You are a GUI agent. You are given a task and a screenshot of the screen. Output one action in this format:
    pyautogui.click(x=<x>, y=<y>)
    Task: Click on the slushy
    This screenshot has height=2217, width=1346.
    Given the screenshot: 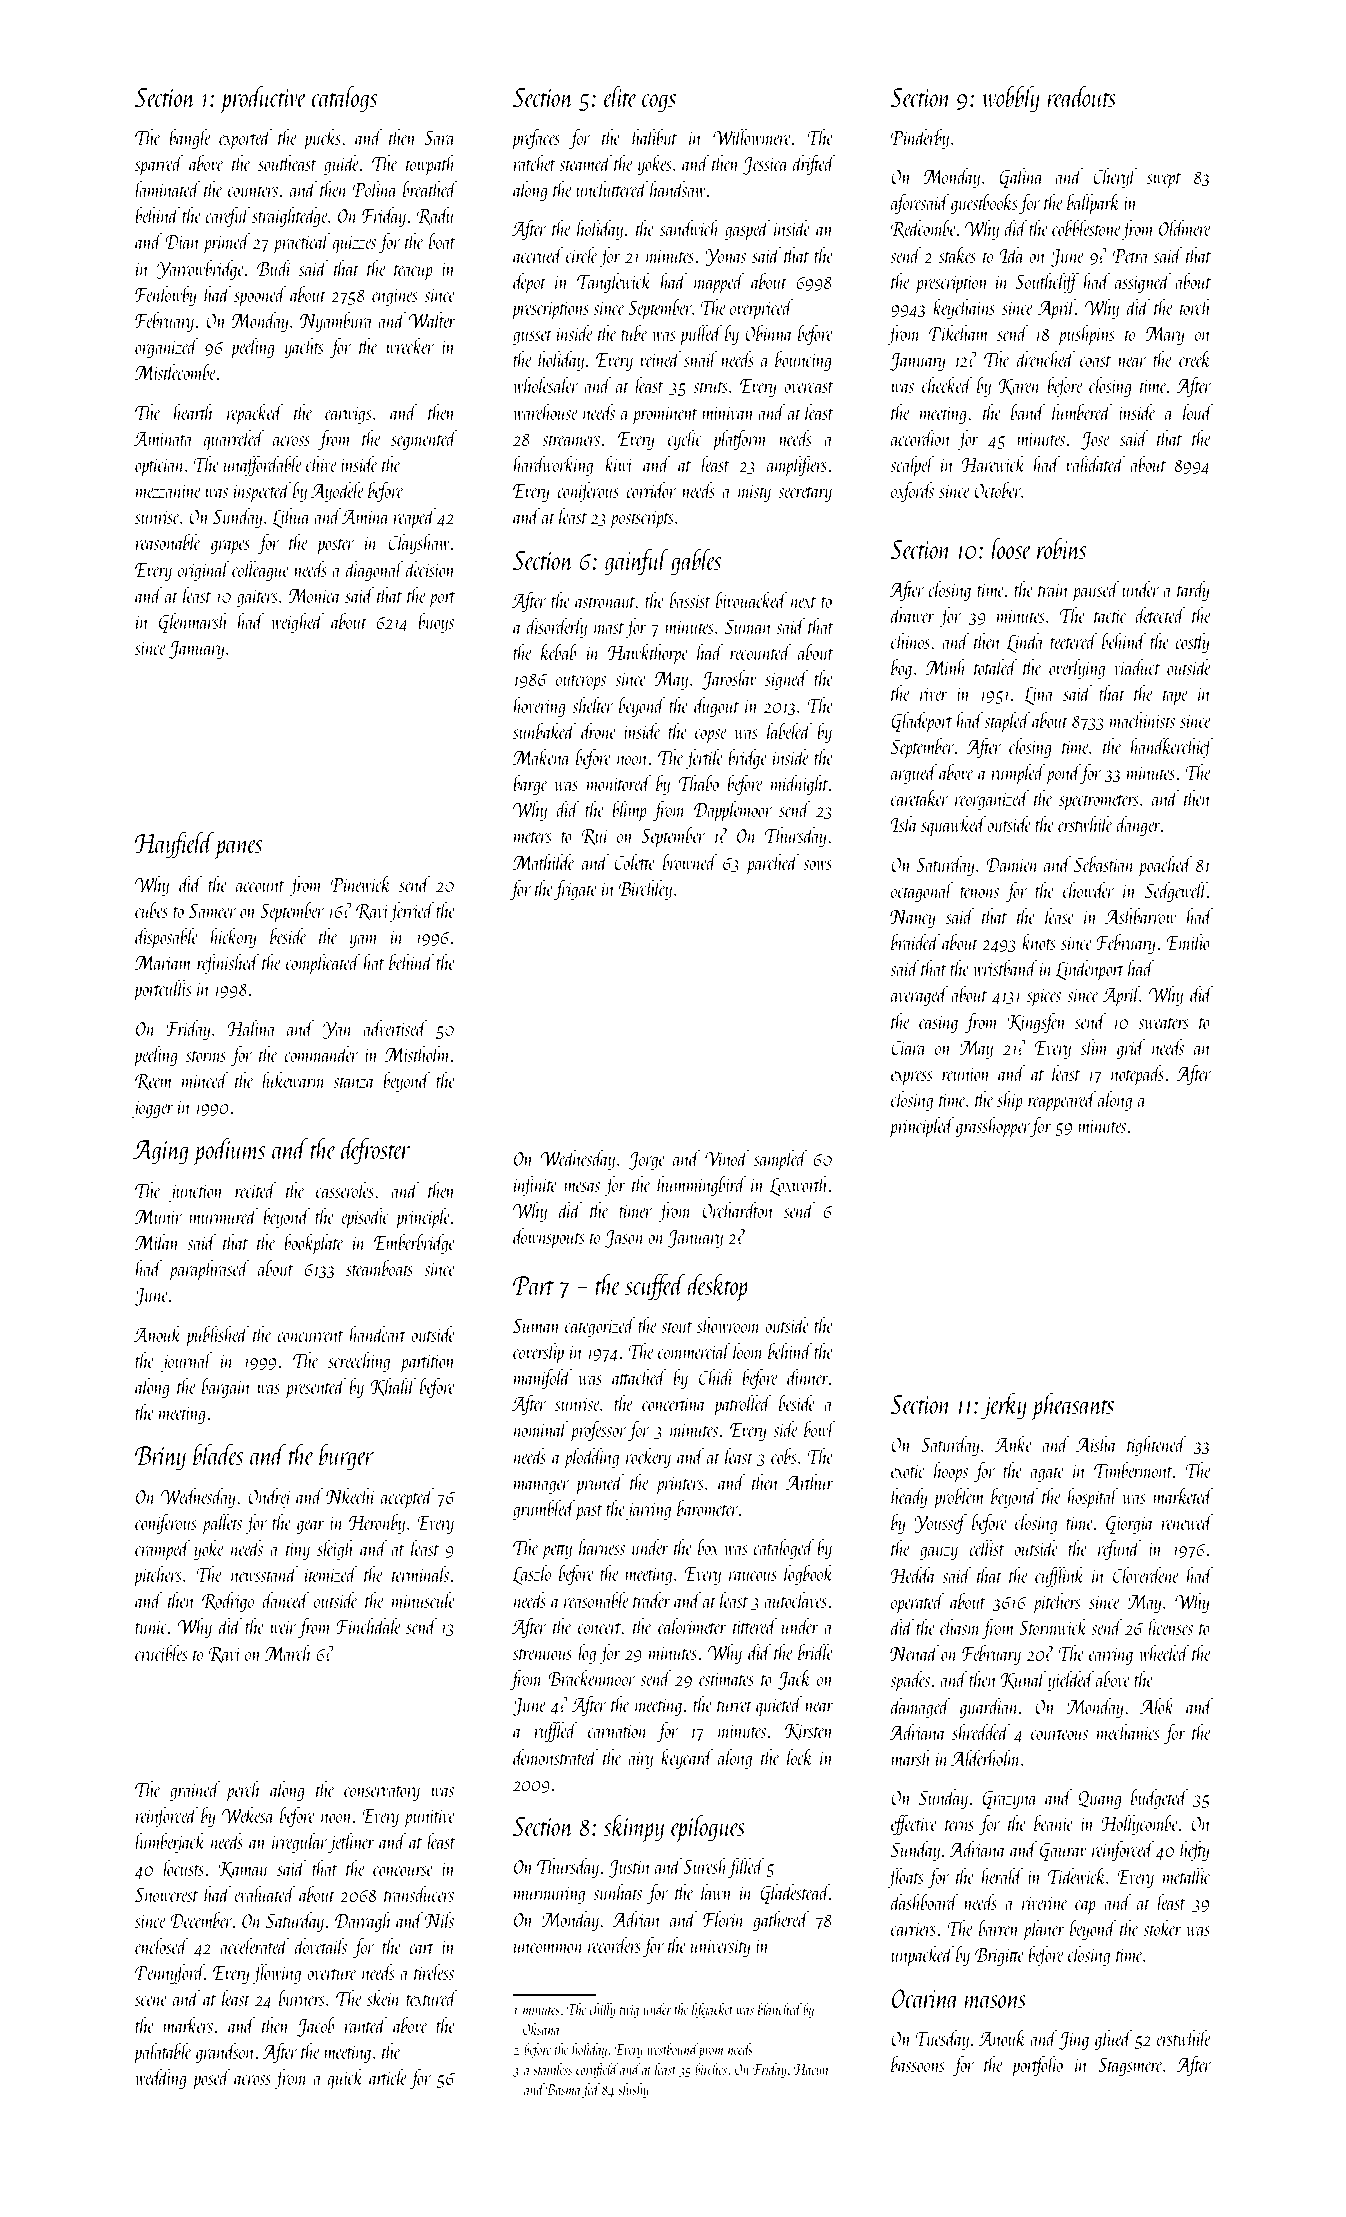 What is the action you would take?
    pyautogui.click(x=633, y=2090)
